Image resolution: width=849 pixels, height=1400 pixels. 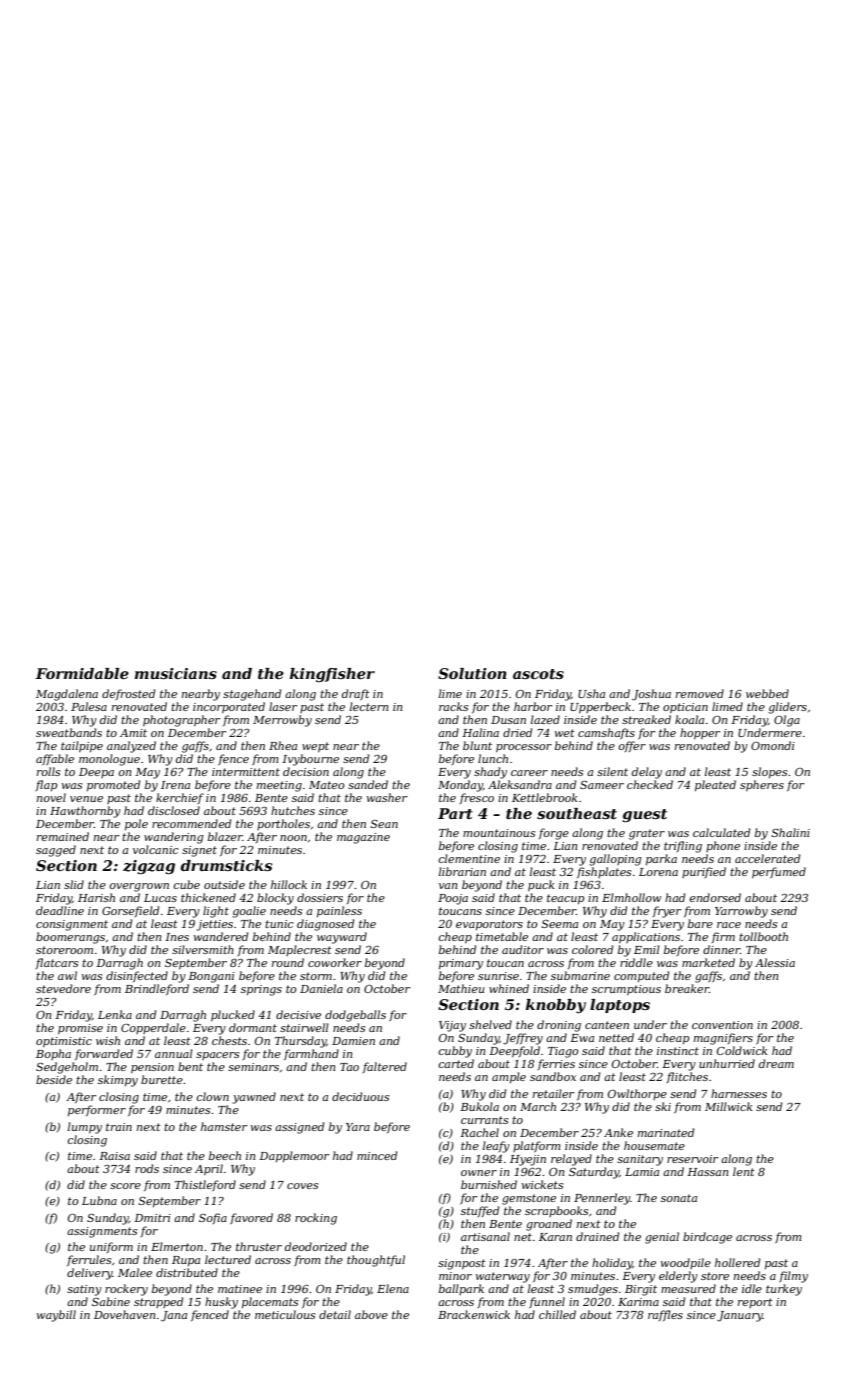 What do you see at coordinates (70, 938) in the page?
I see `boomerangs` at bounding box center [70, 938].
